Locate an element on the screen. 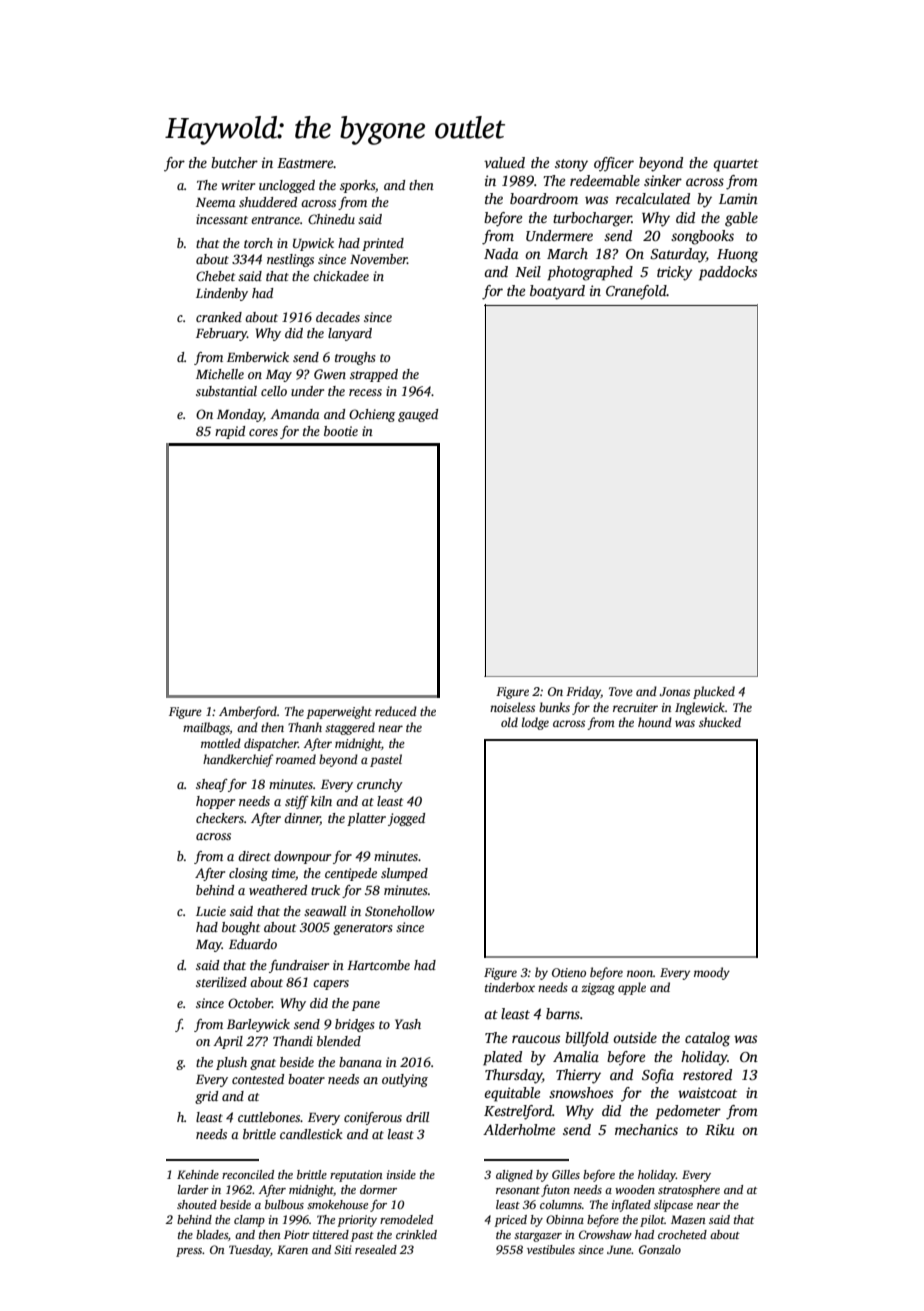 This screenshot has width=924, height=1311. mottled is located at coordinates (221, 743).
